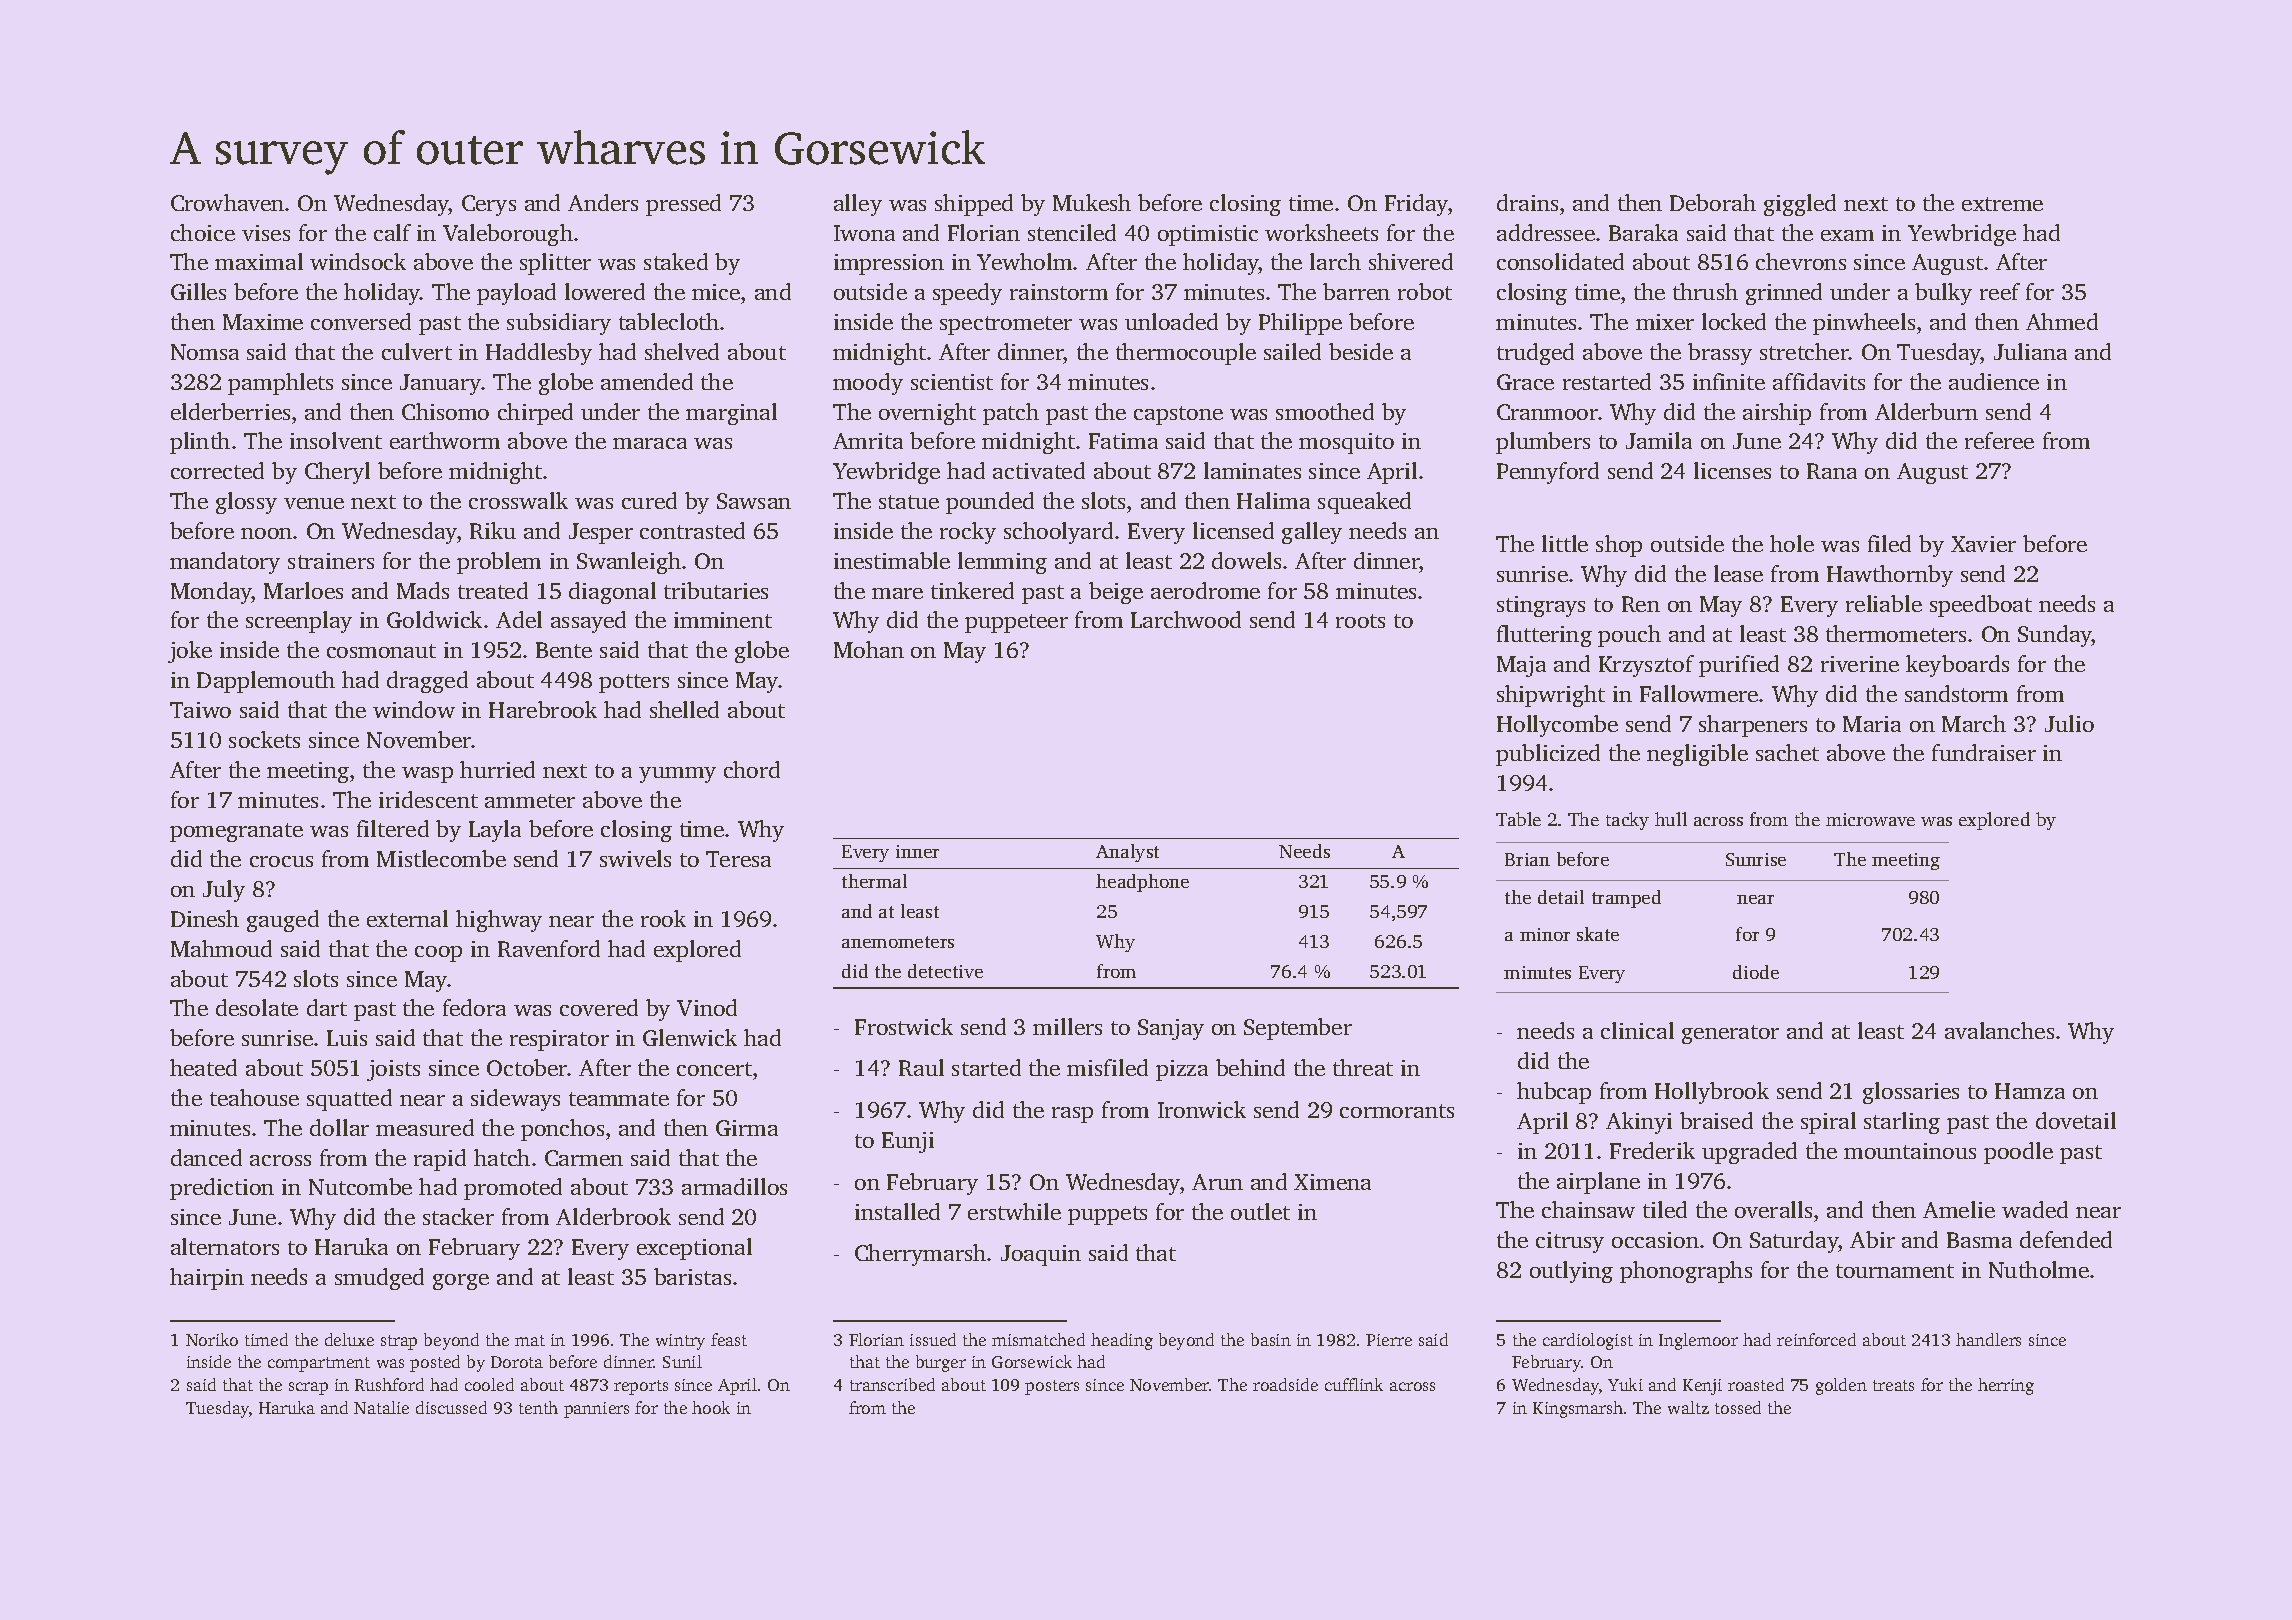  Describe the element at coordinates (682, 351) in the screenshot. I see `shelved` at that location.
